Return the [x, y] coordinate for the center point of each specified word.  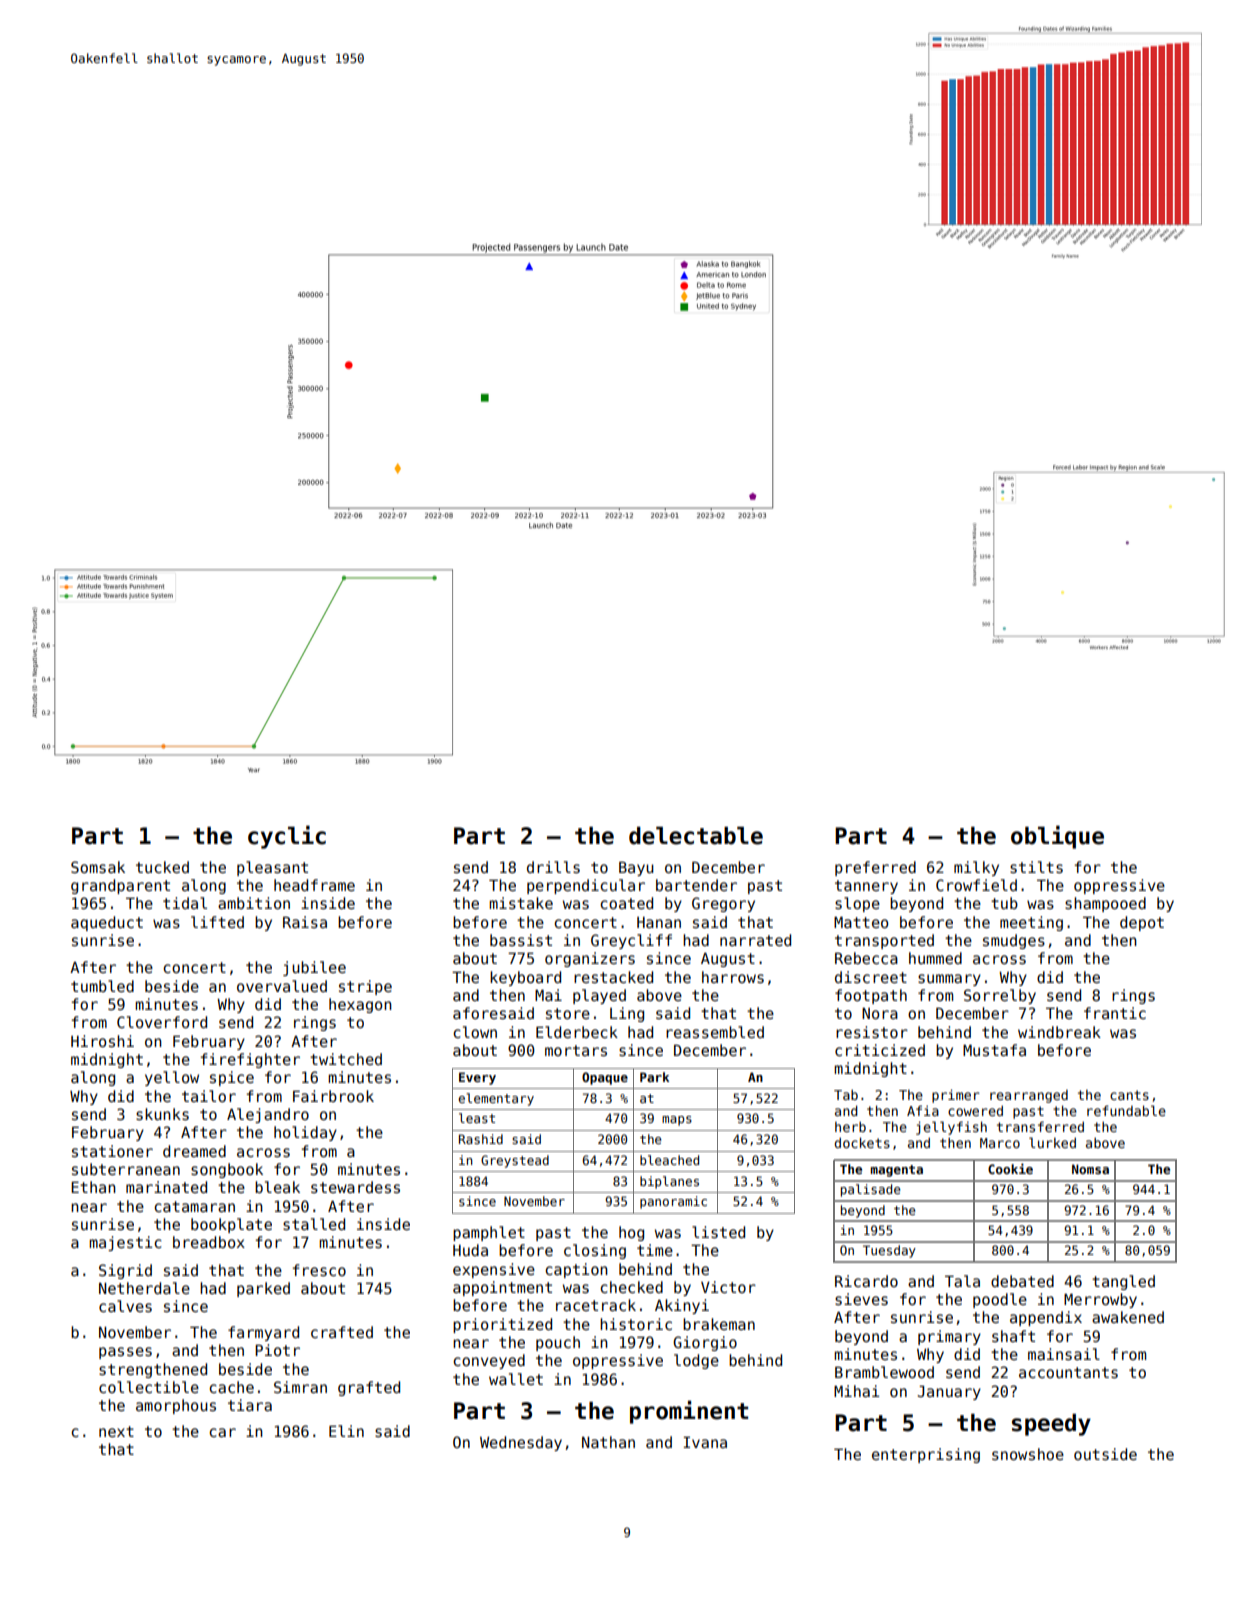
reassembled [715, 1032]
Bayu [636, 868]
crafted [342, 1332]
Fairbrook [333, 1096]
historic [636, 1324]
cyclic [287, 837]
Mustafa [994, 1050]
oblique [1057, 837]
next [116, 1431]
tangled [1123, 1282]
